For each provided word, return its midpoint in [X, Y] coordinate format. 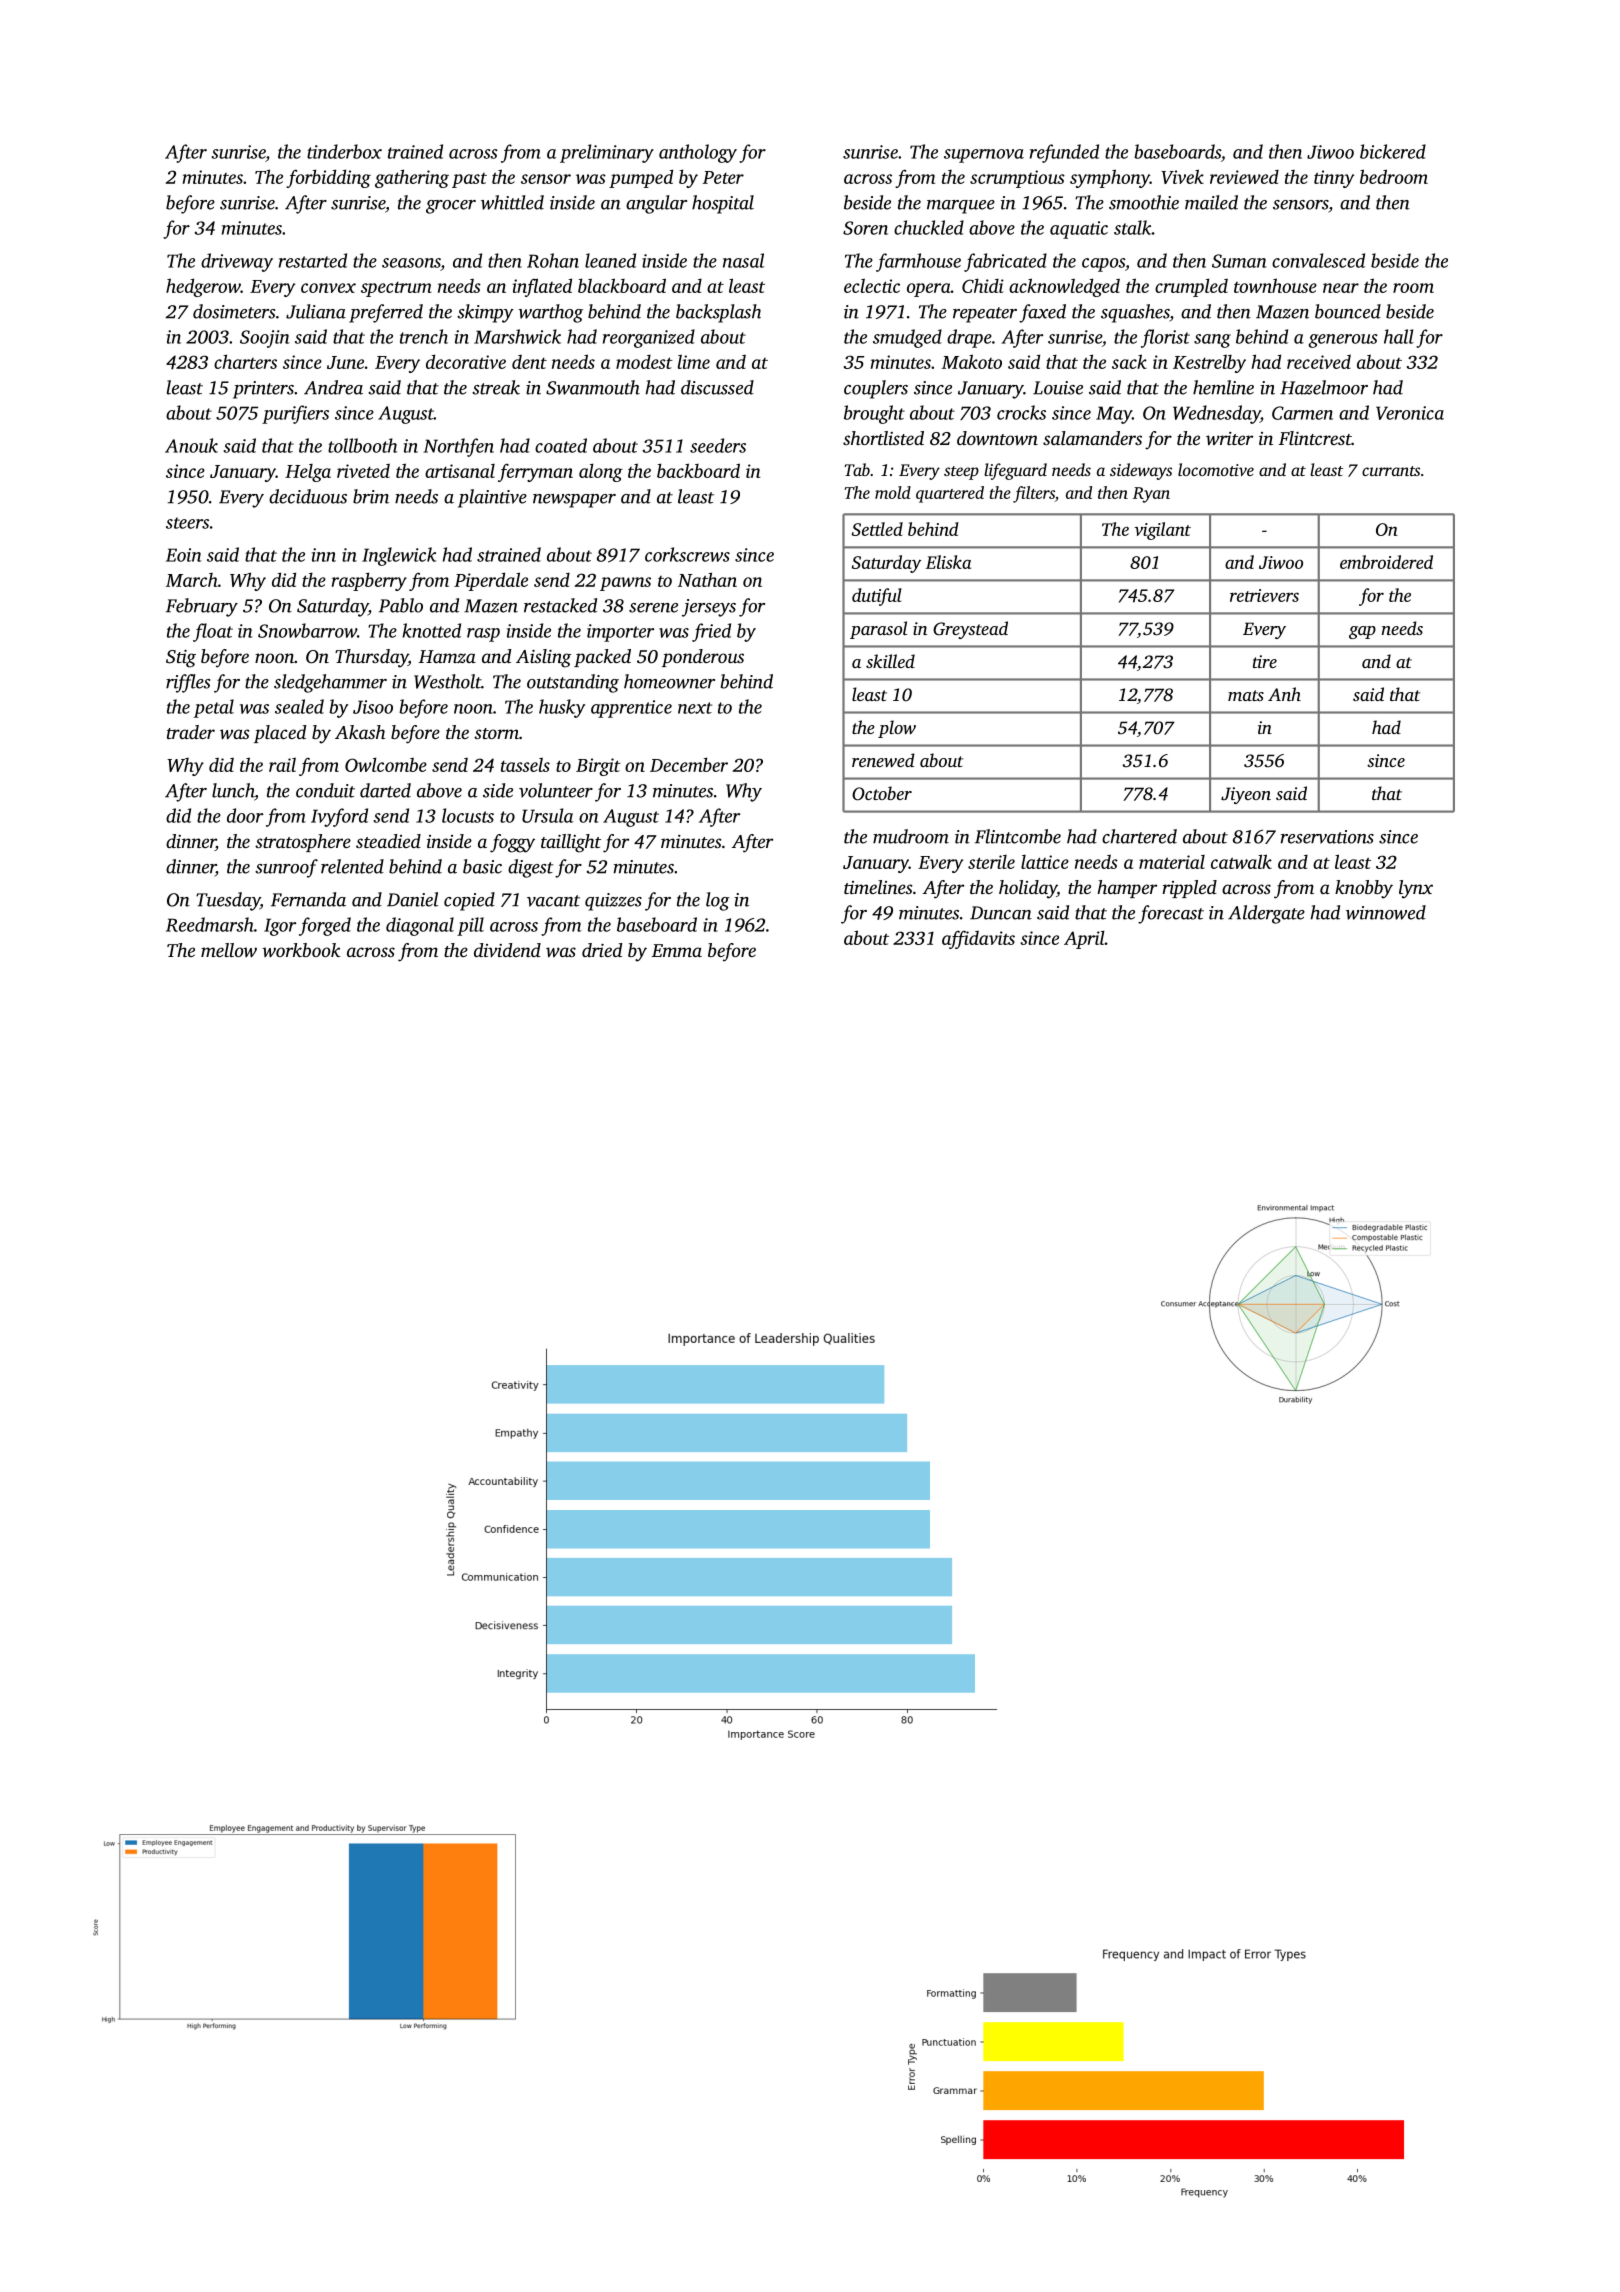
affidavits [978, 939]
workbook [301, 950]
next [695, 708]
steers [187, 523]
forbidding [328, 178]
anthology [698, 153]
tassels [525, 764]
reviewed [1244, 177]
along [601, 472]
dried [602, 950]
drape [969, 338]
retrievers [1264, 595]
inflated [542, 287]
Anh [1284, 694]
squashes [1135, 313]
